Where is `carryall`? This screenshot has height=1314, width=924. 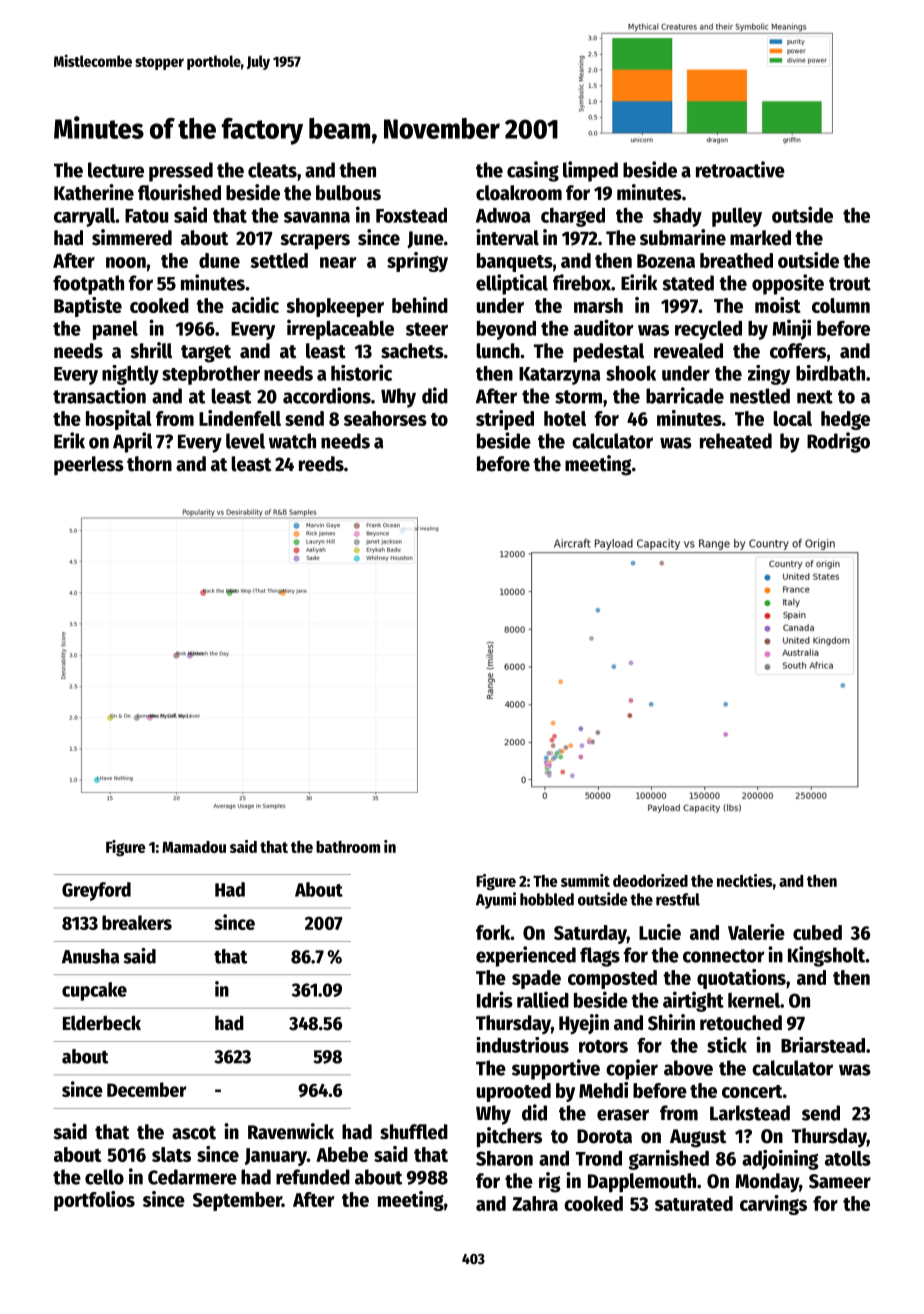
carryall is located at coordinates (85, 217).
